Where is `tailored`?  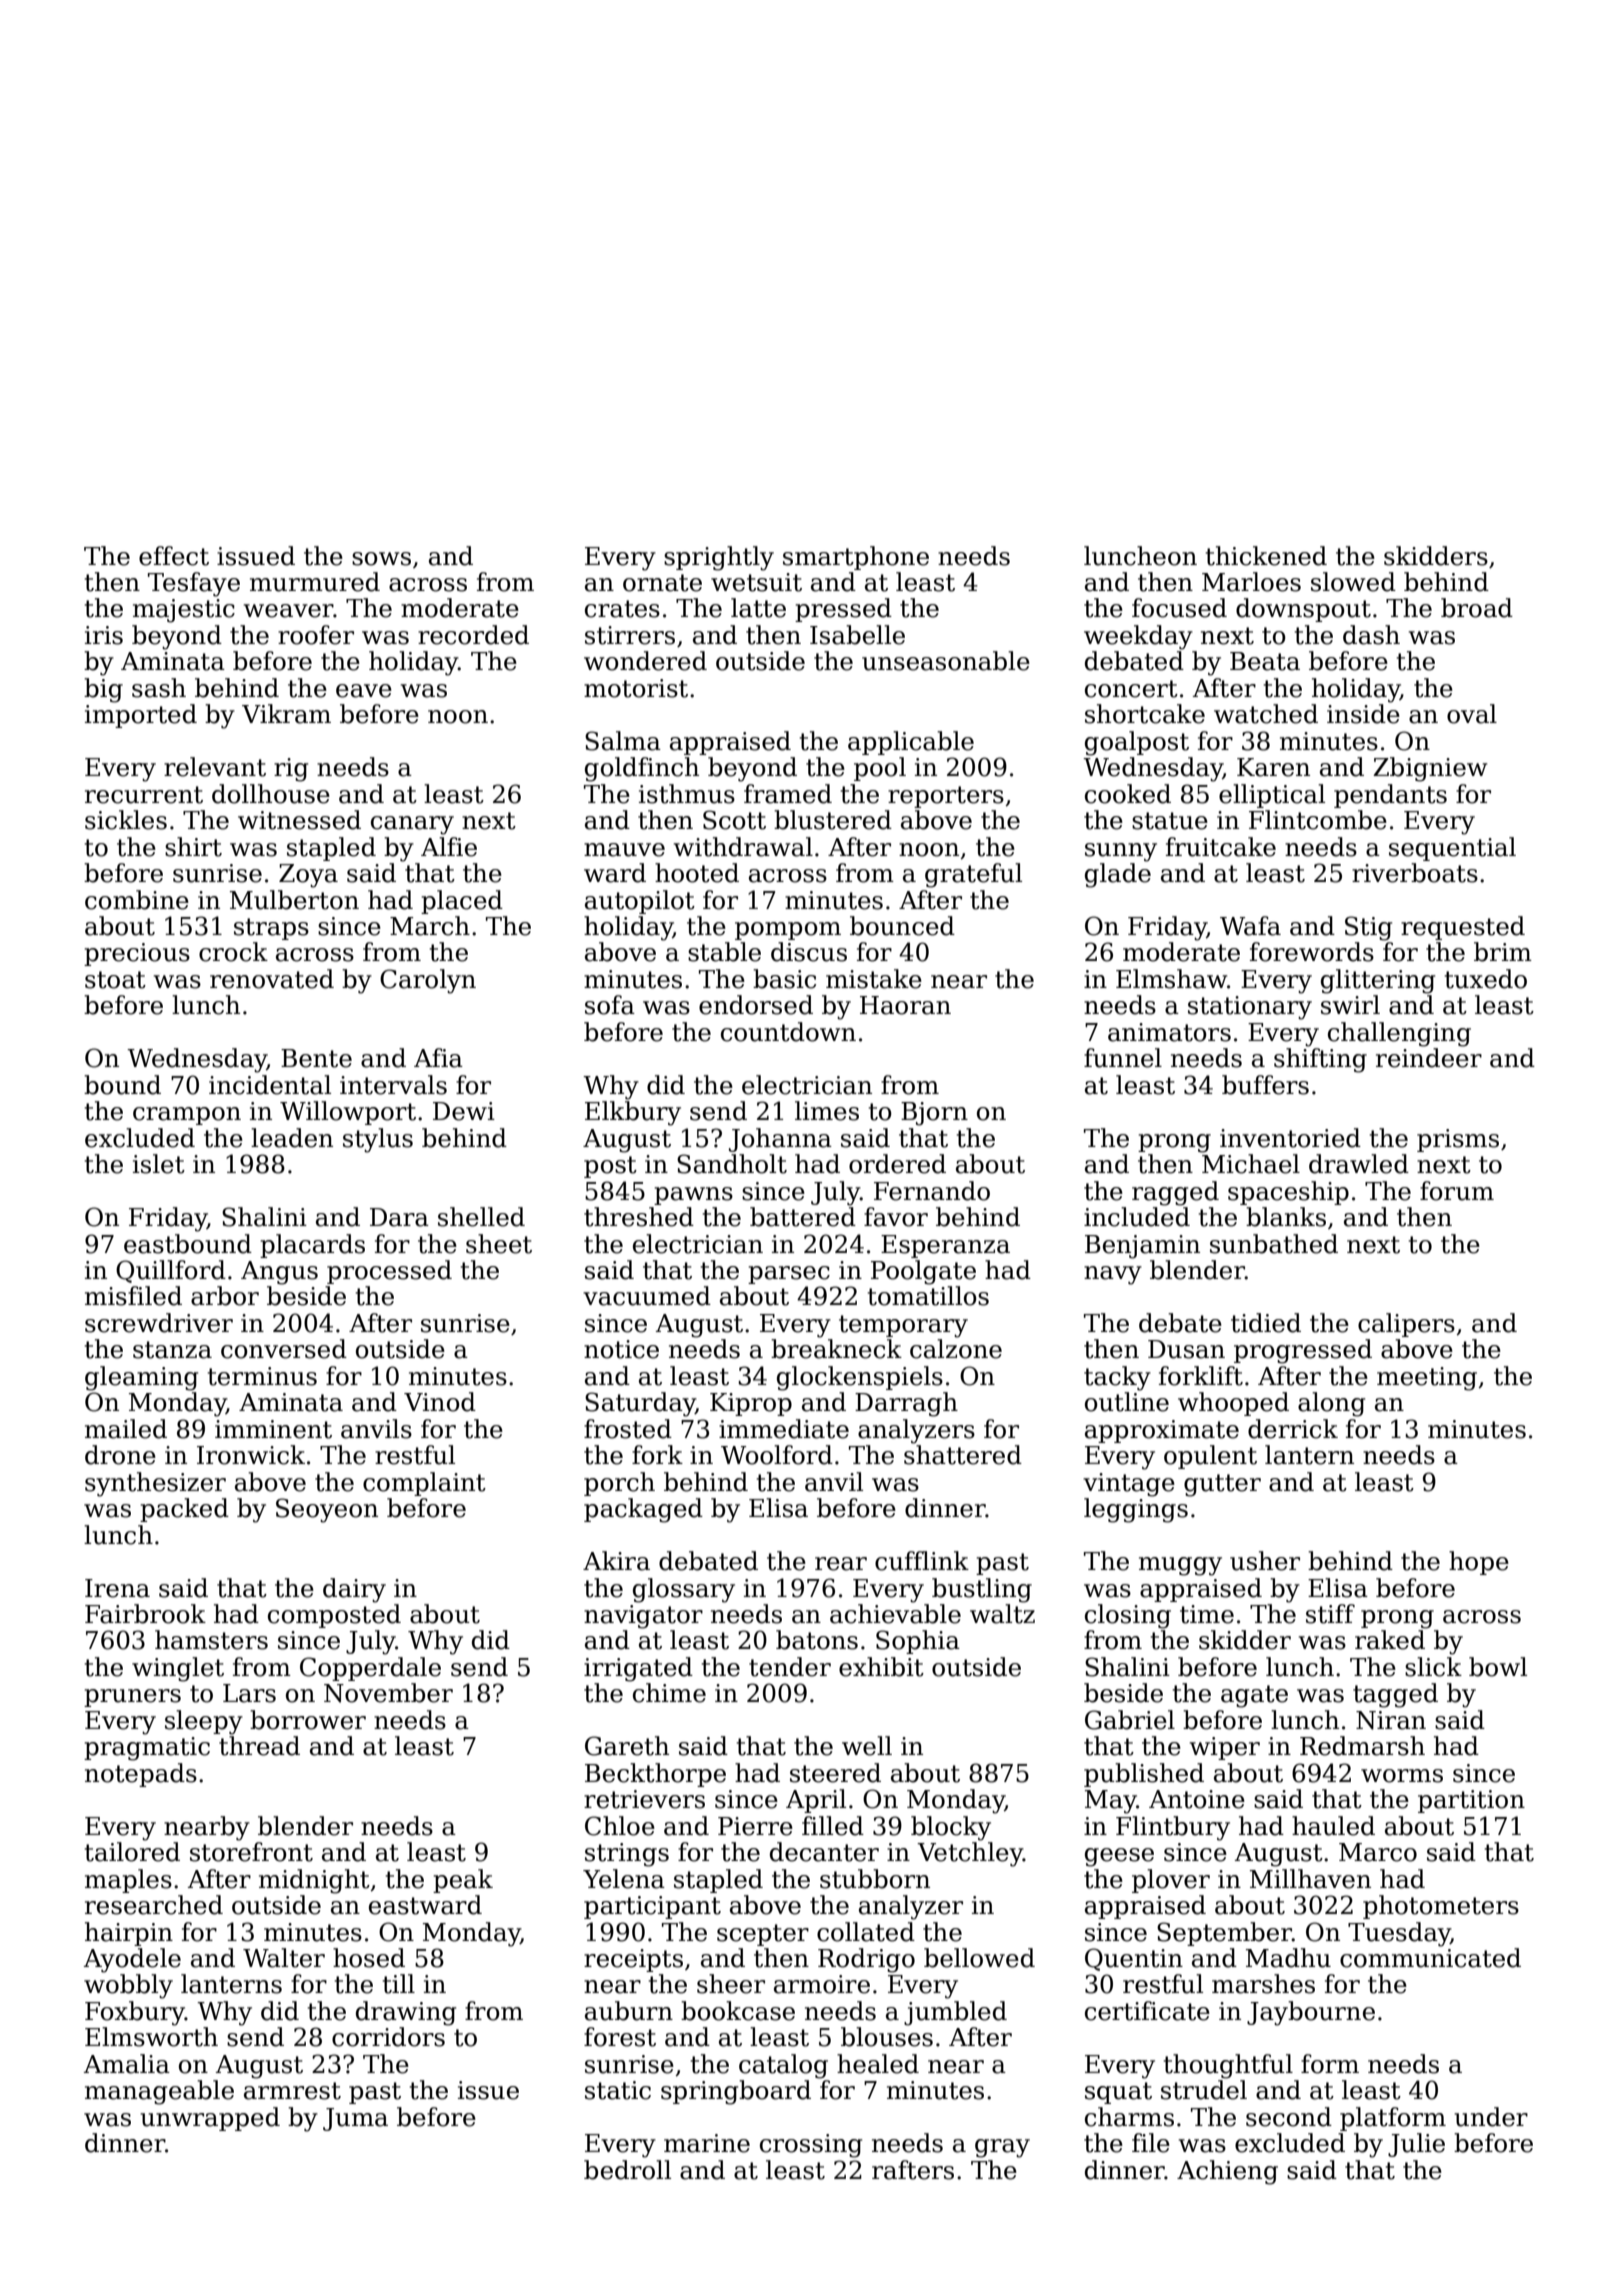
tailored is located at coordinates (132, 1852).
